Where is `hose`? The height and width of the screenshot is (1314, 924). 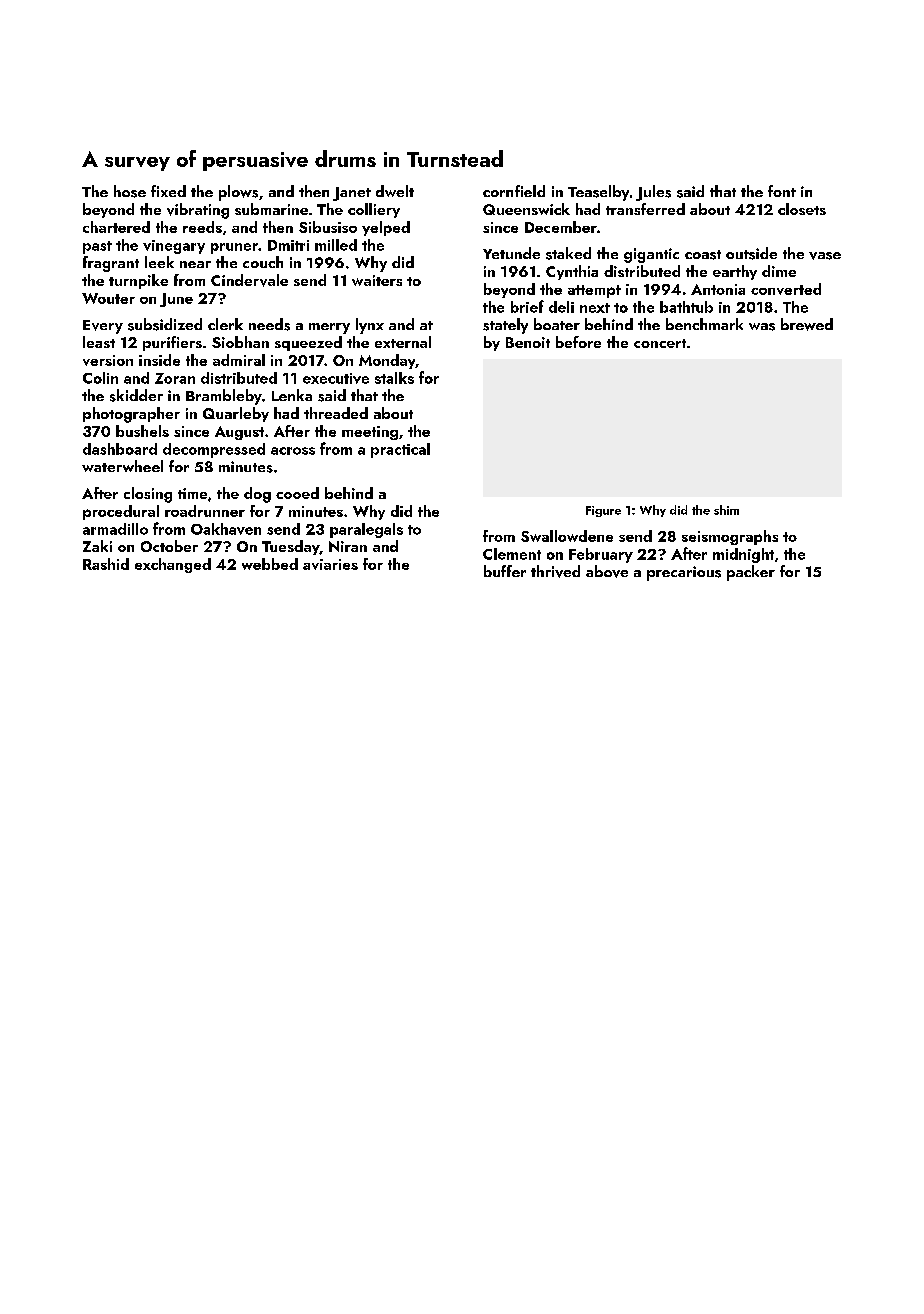
hose is located at coordinates (130, 191).
